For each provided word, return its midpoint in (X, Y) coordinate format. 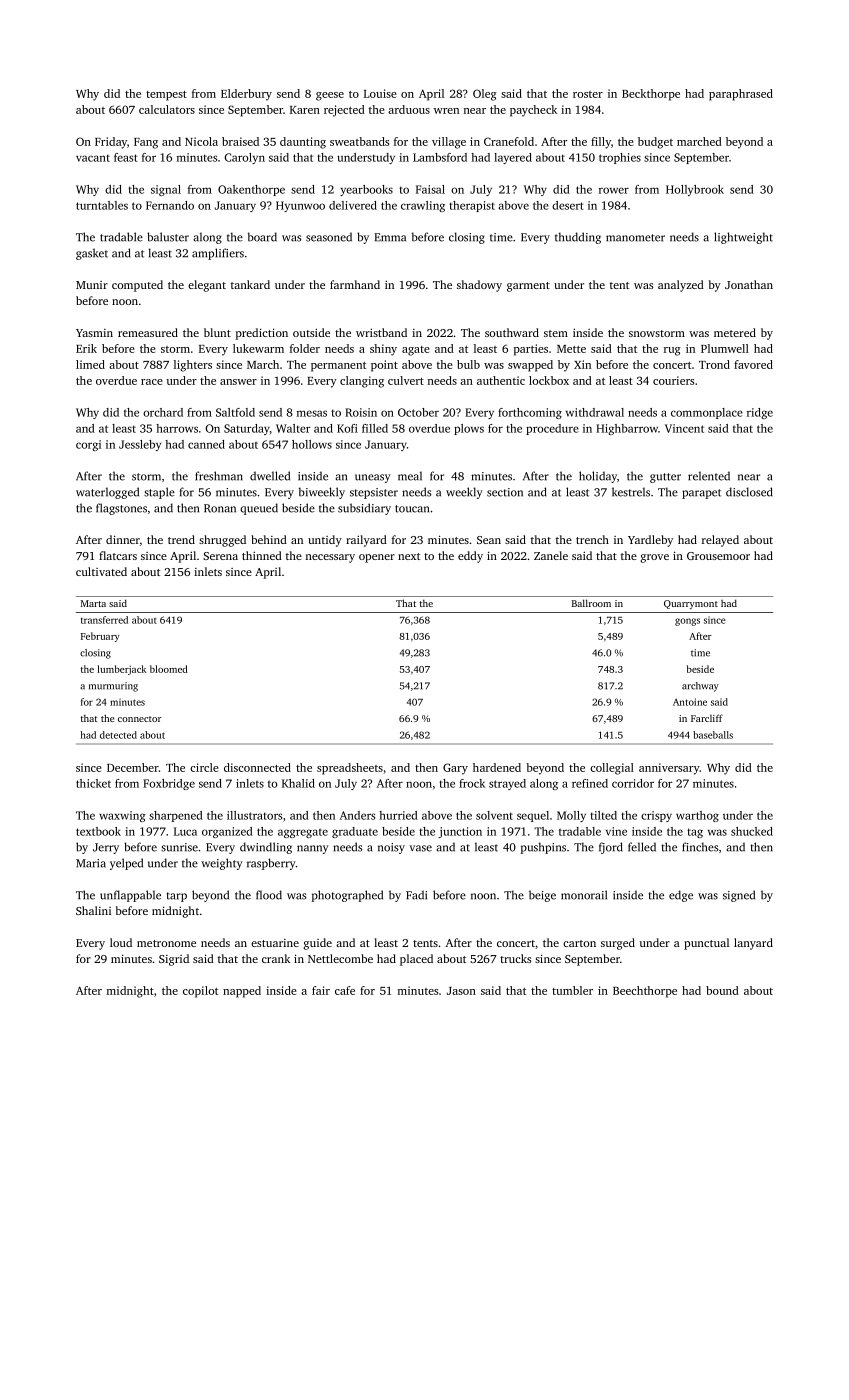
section (505, 492)
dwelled (270, 476)
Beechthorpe (645, 992)
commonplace (707, 413)
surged (618, 944)
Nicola (201, 141)
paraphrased (741, 95)
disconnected (257, 767)
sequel (533, 816)
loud (121, 942)
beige (542, 896)
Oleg (485, 95)
